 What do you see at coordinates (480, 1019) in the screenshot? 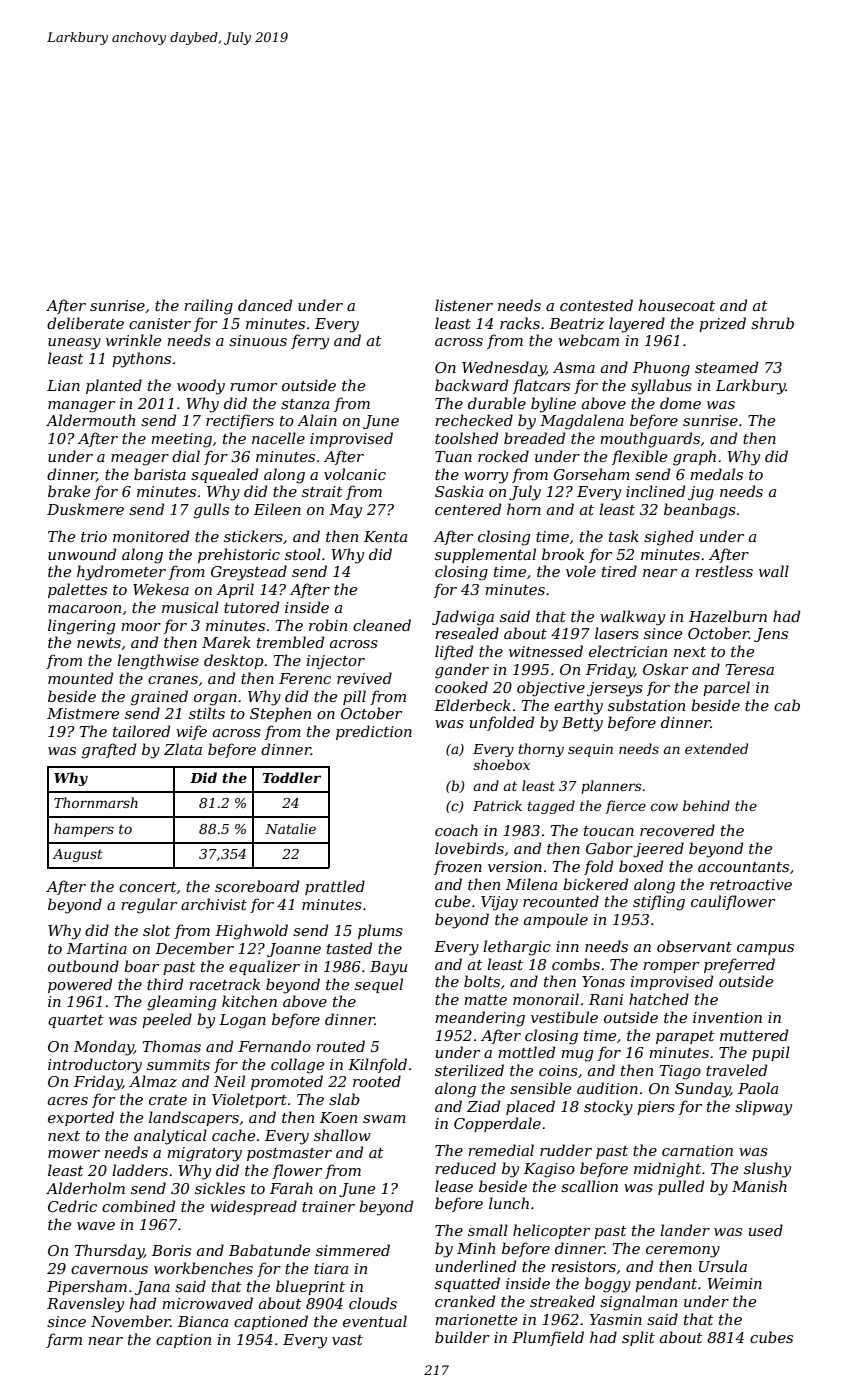
I see `meandering` at bounding box center [480, 1019].
